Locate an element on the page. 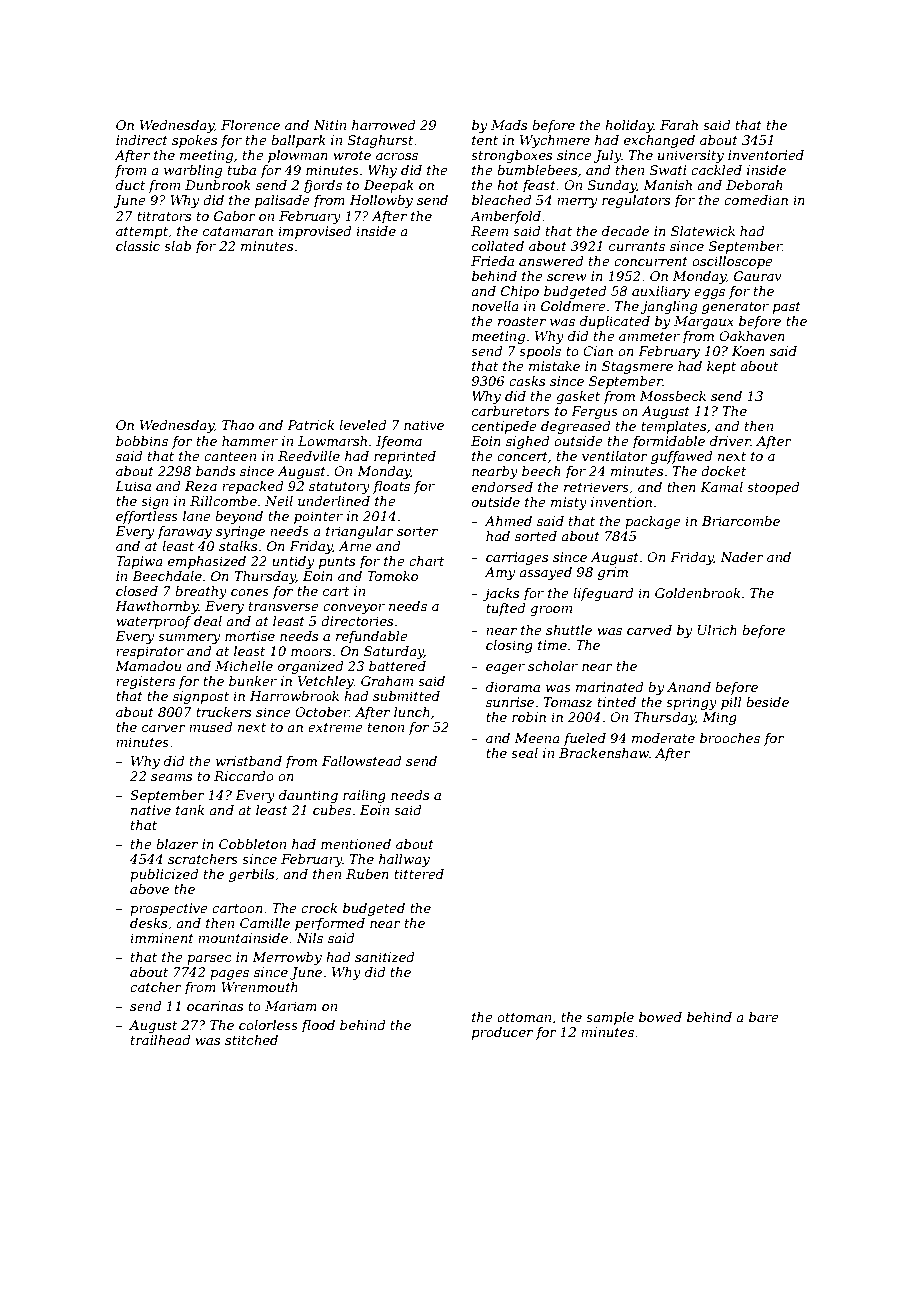 The image size is (924, 1308). flood is located at coordinates (318, 1026).
